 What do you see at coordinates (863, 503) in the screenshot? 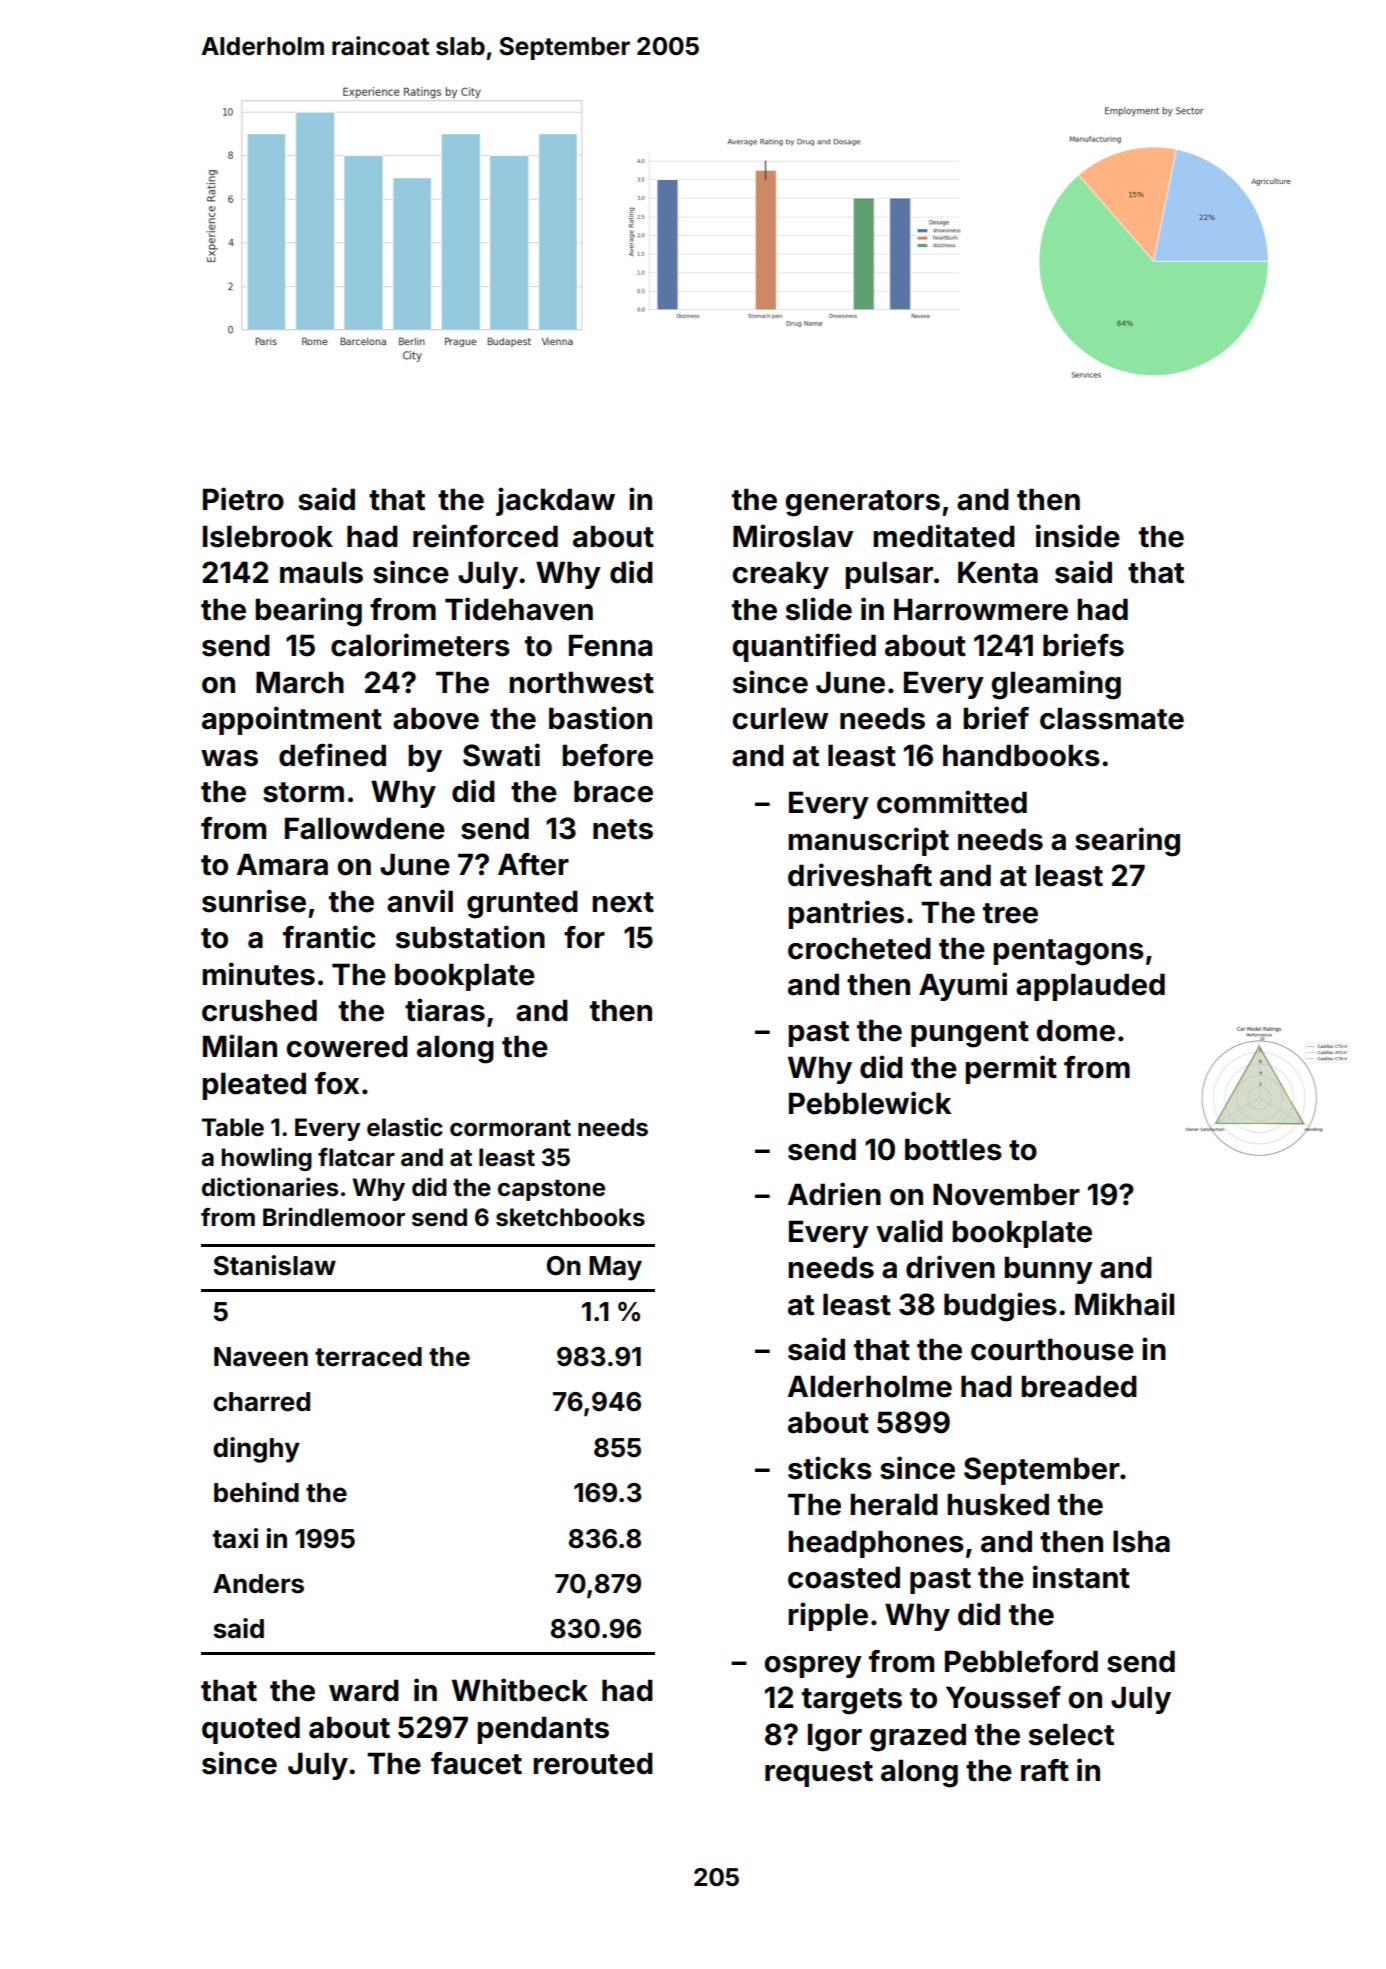
I see `generators` at bounding box center [863, 503].
